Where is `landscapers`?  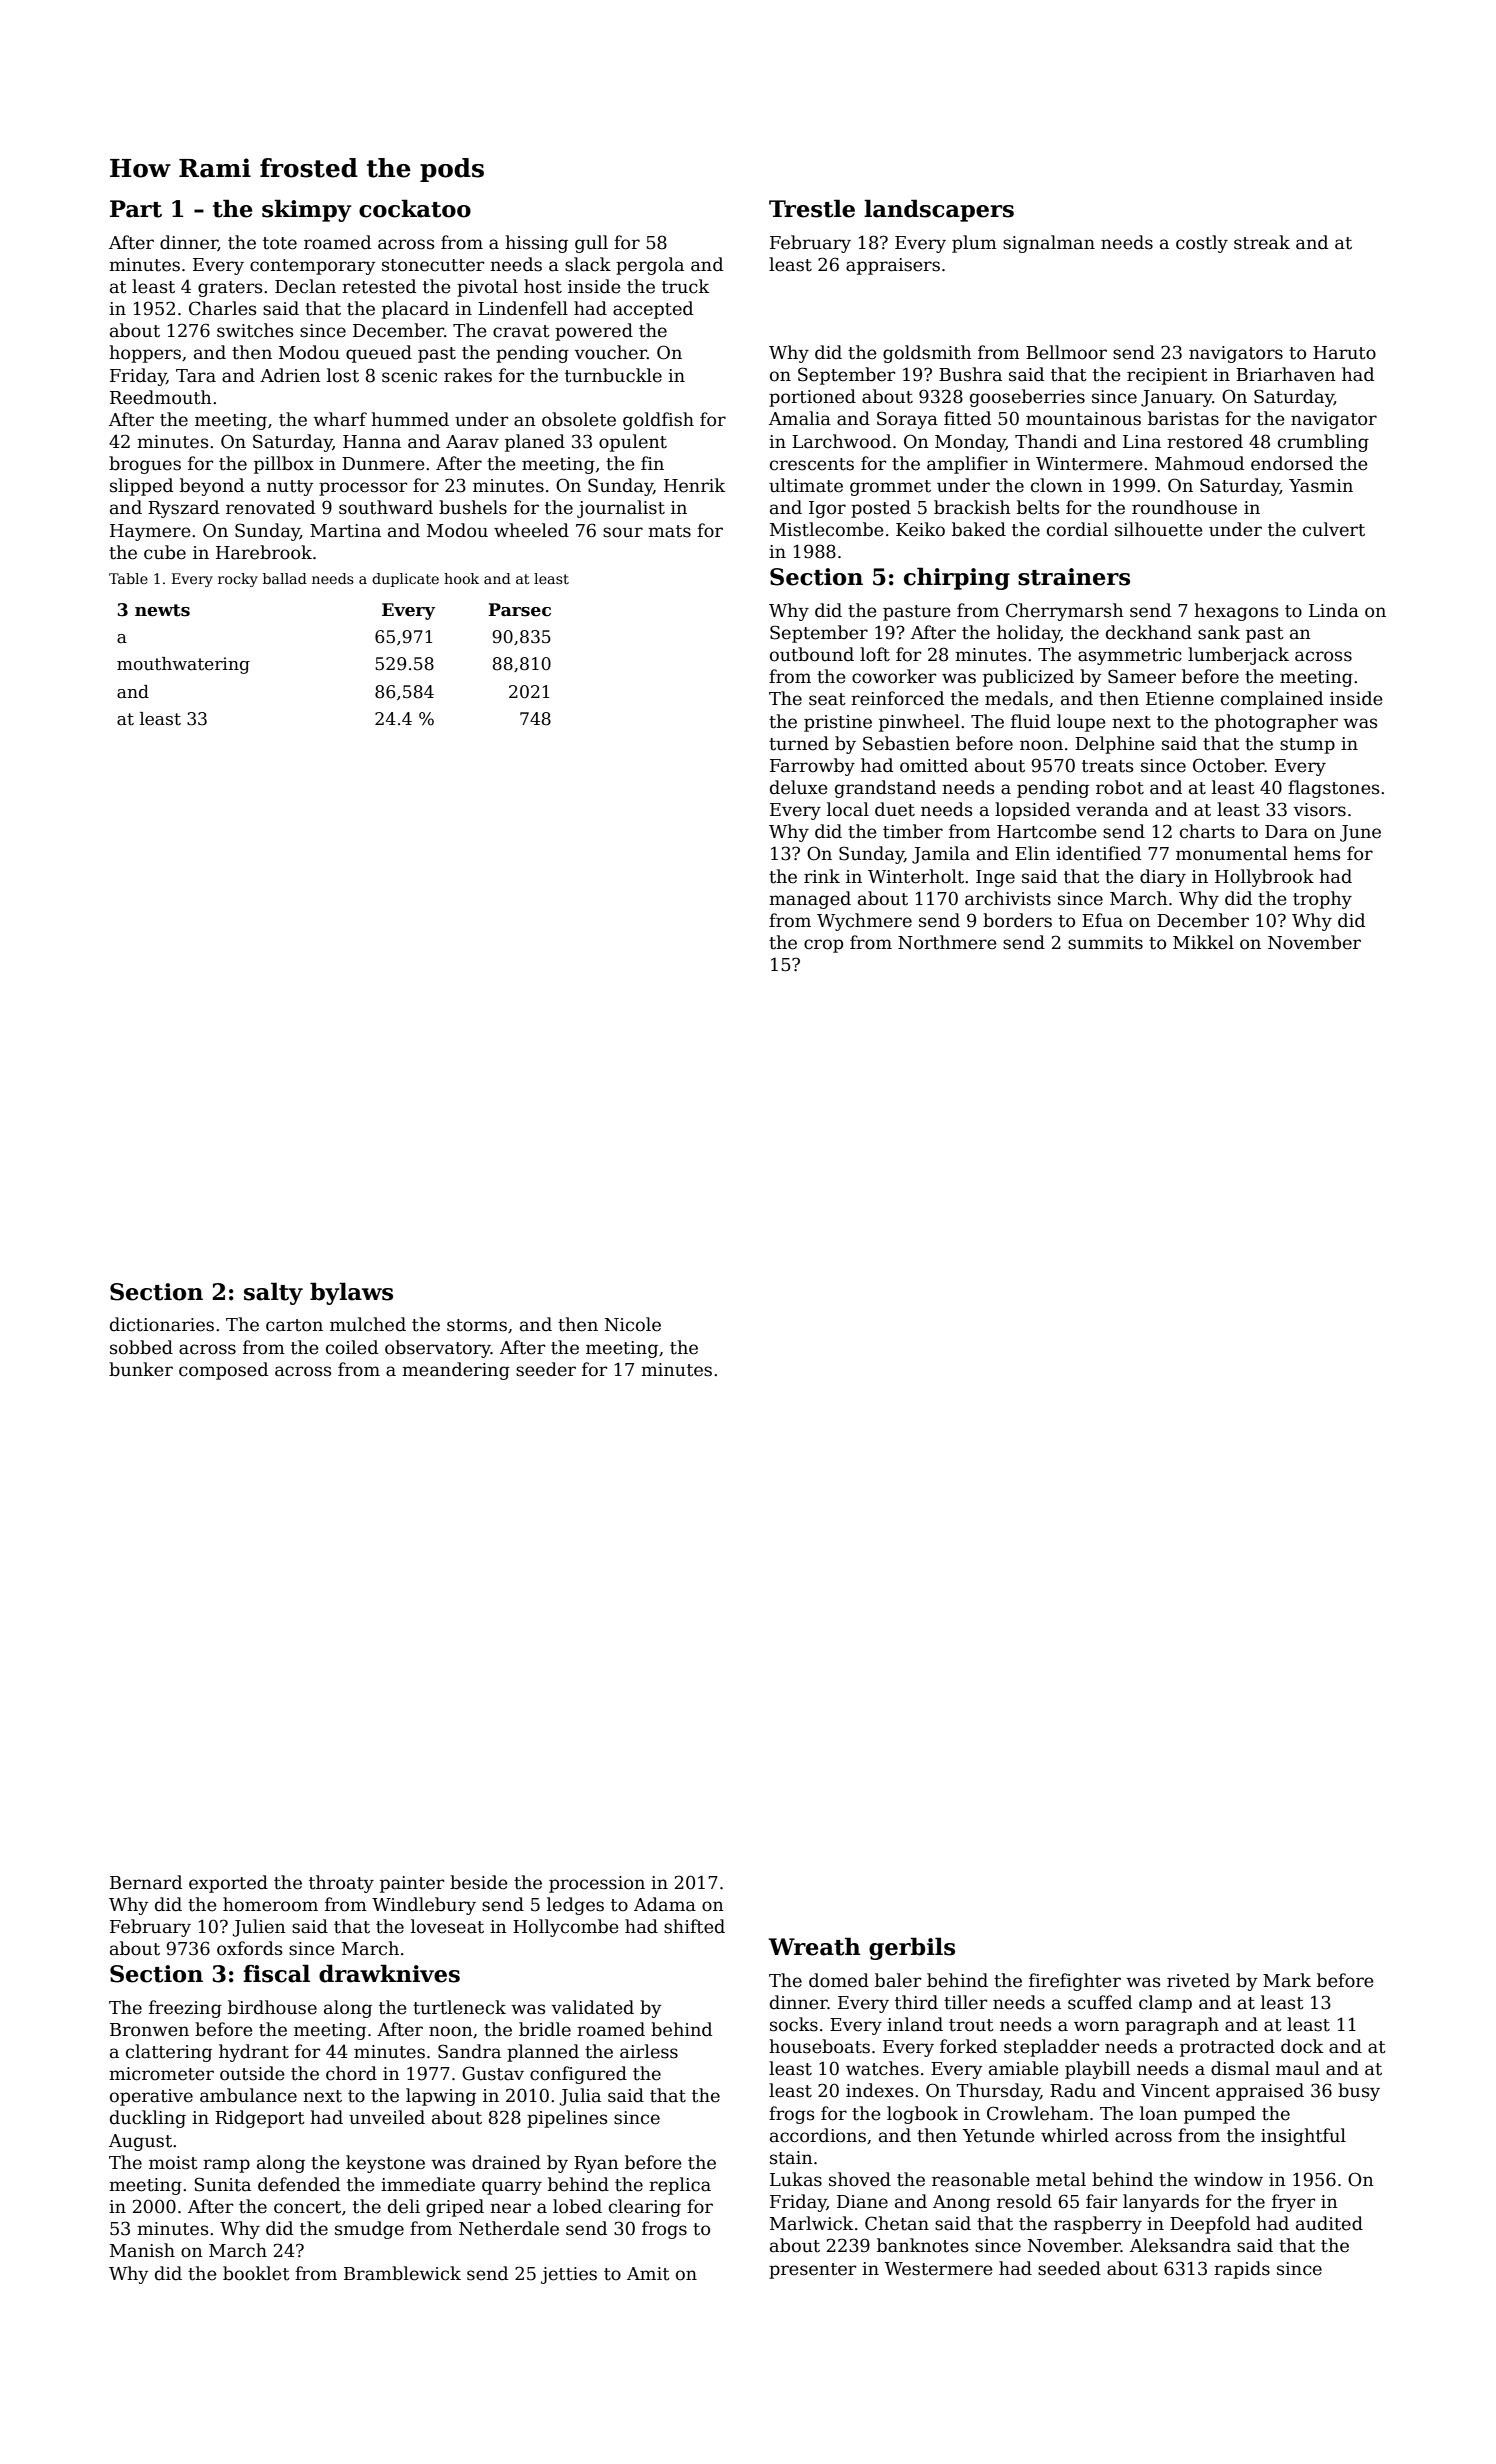 landscapers is located at coordinates (939, 210).
